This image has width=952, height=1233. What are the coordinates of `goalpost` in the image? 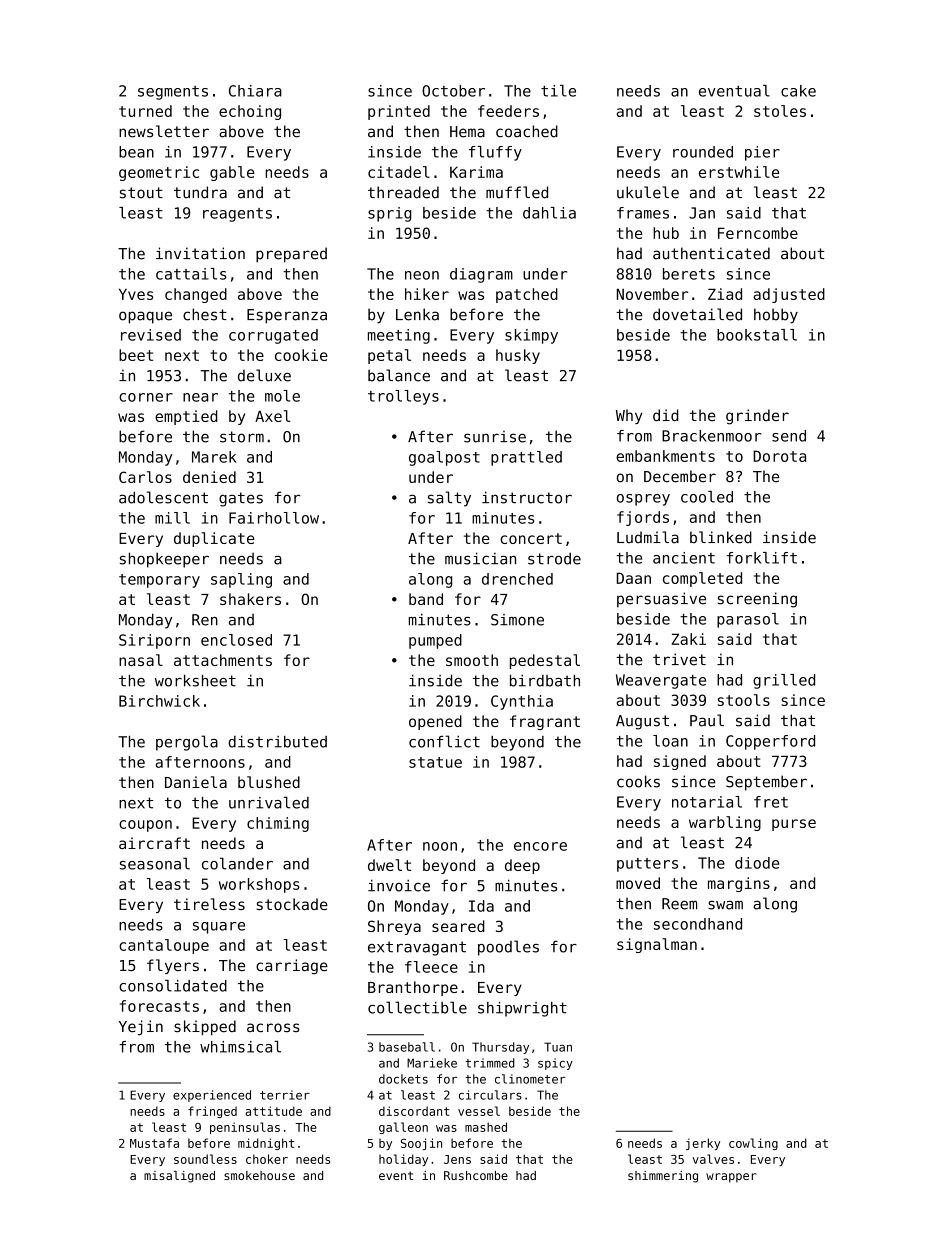 It's located at (444, 458).
